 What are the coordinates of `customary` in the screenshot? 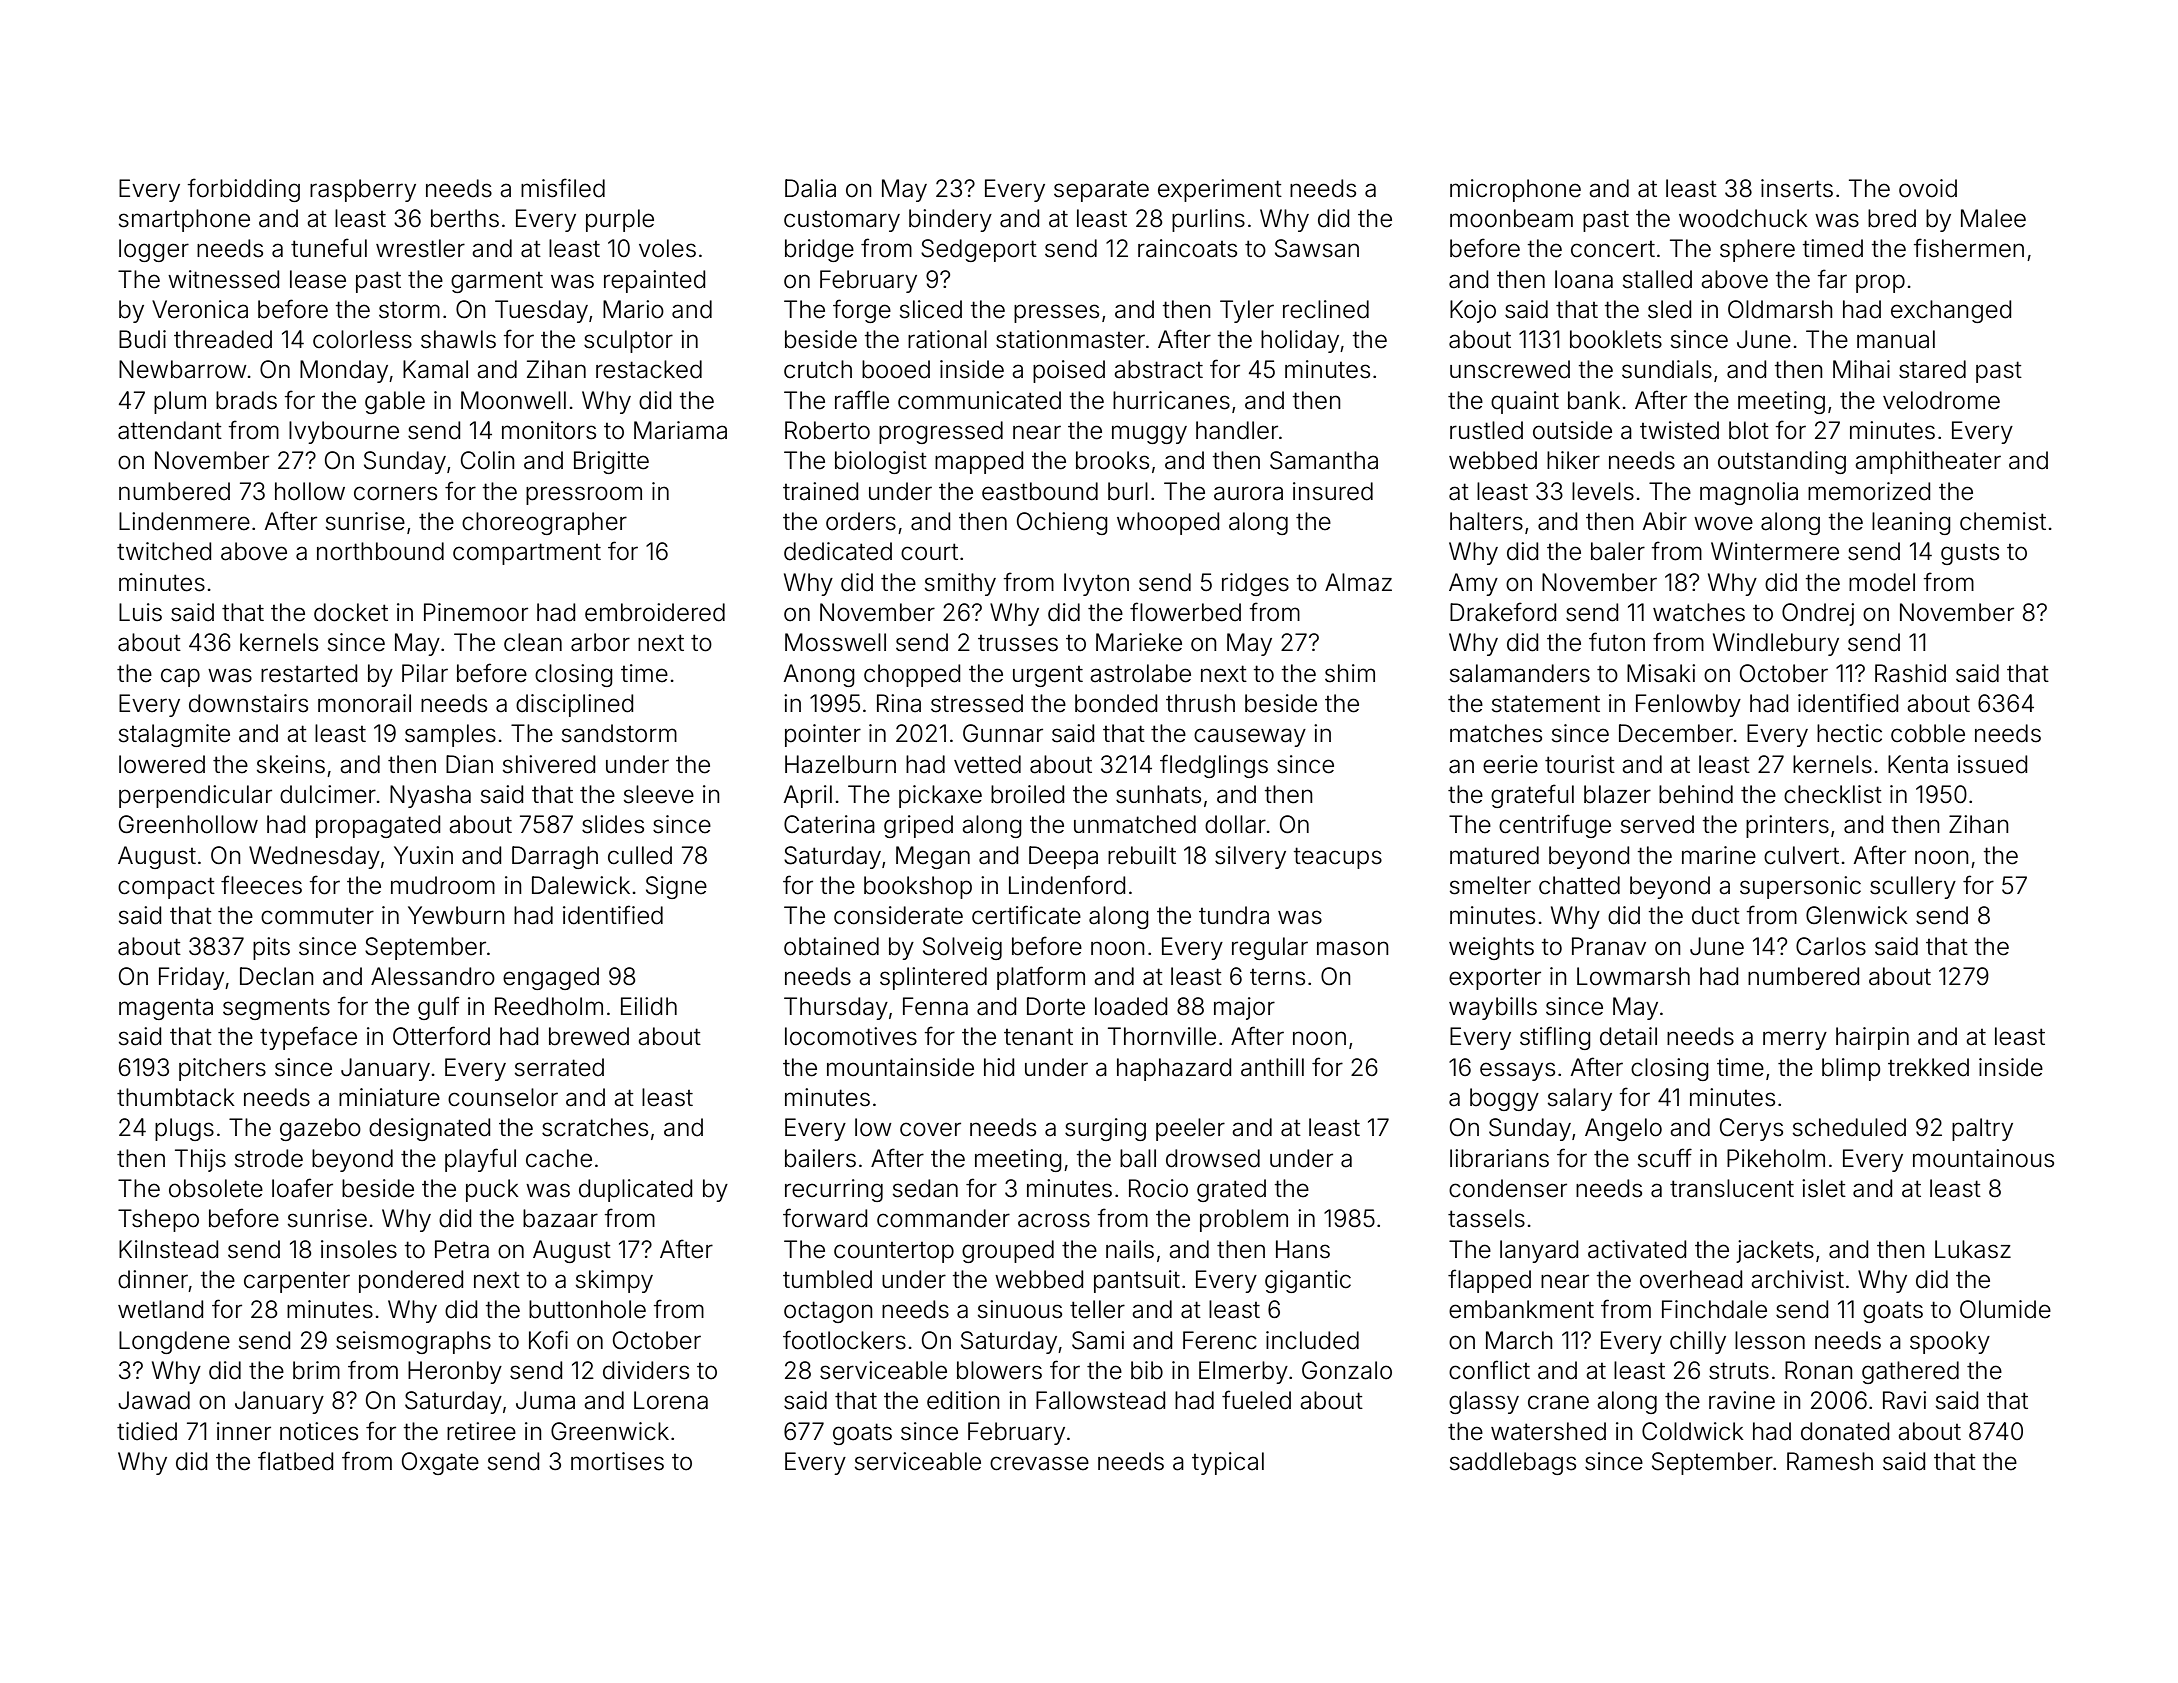 It's located at (842, 221).
